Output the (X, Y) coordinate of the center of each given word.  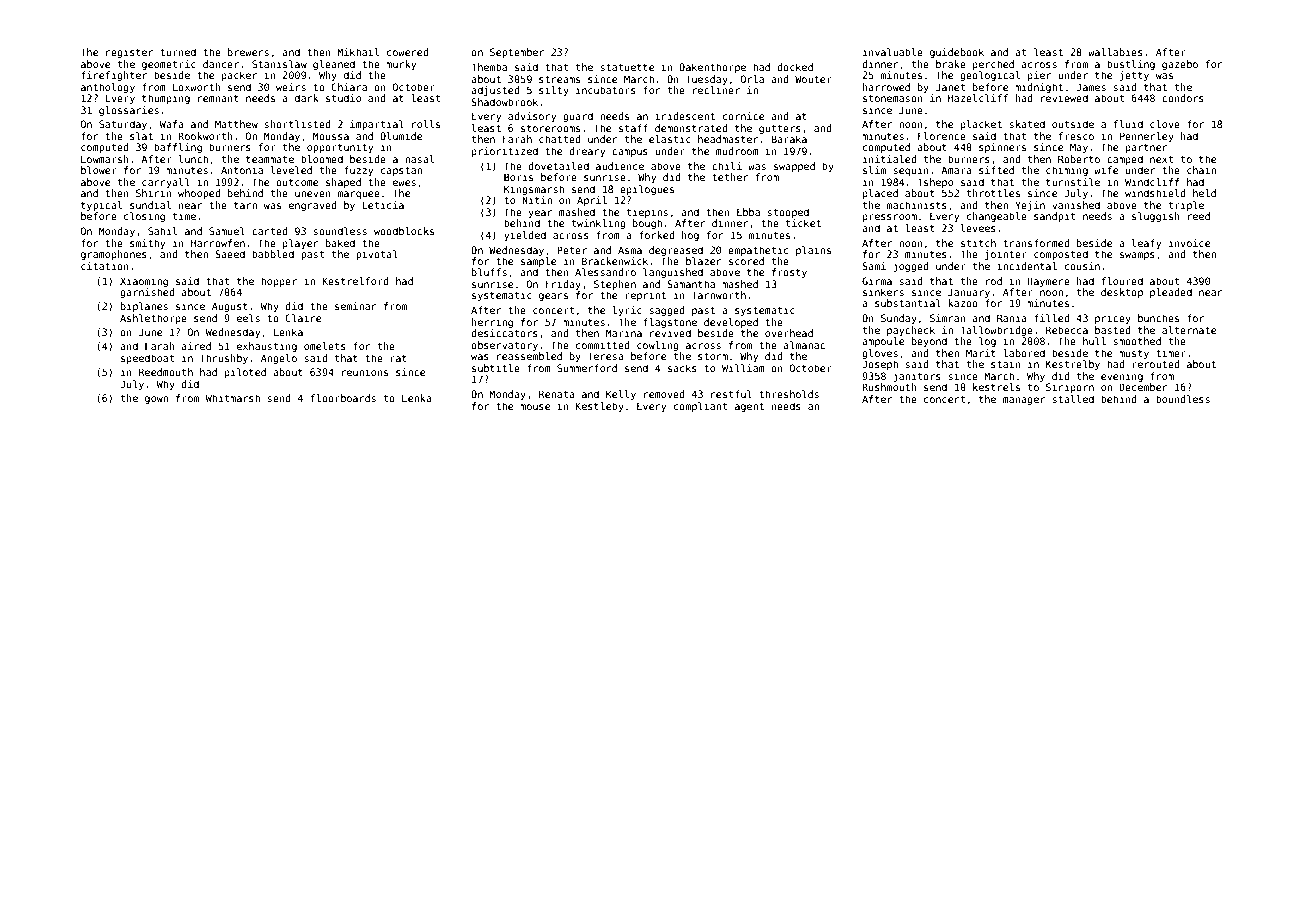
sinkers (883, 292)
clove (1165, 124)
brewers (248, 52)
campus (630, 153)
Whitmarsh (232, 398)
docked (795, 67)
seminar (355, 306)
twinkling (599, 224)
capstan (401, 171)
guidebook (957, 53)
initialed (890, 159)
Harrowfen (218, 243)
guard (578, 117)
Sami (874, 266)
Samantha (691, 284)
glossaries (129, 111)
